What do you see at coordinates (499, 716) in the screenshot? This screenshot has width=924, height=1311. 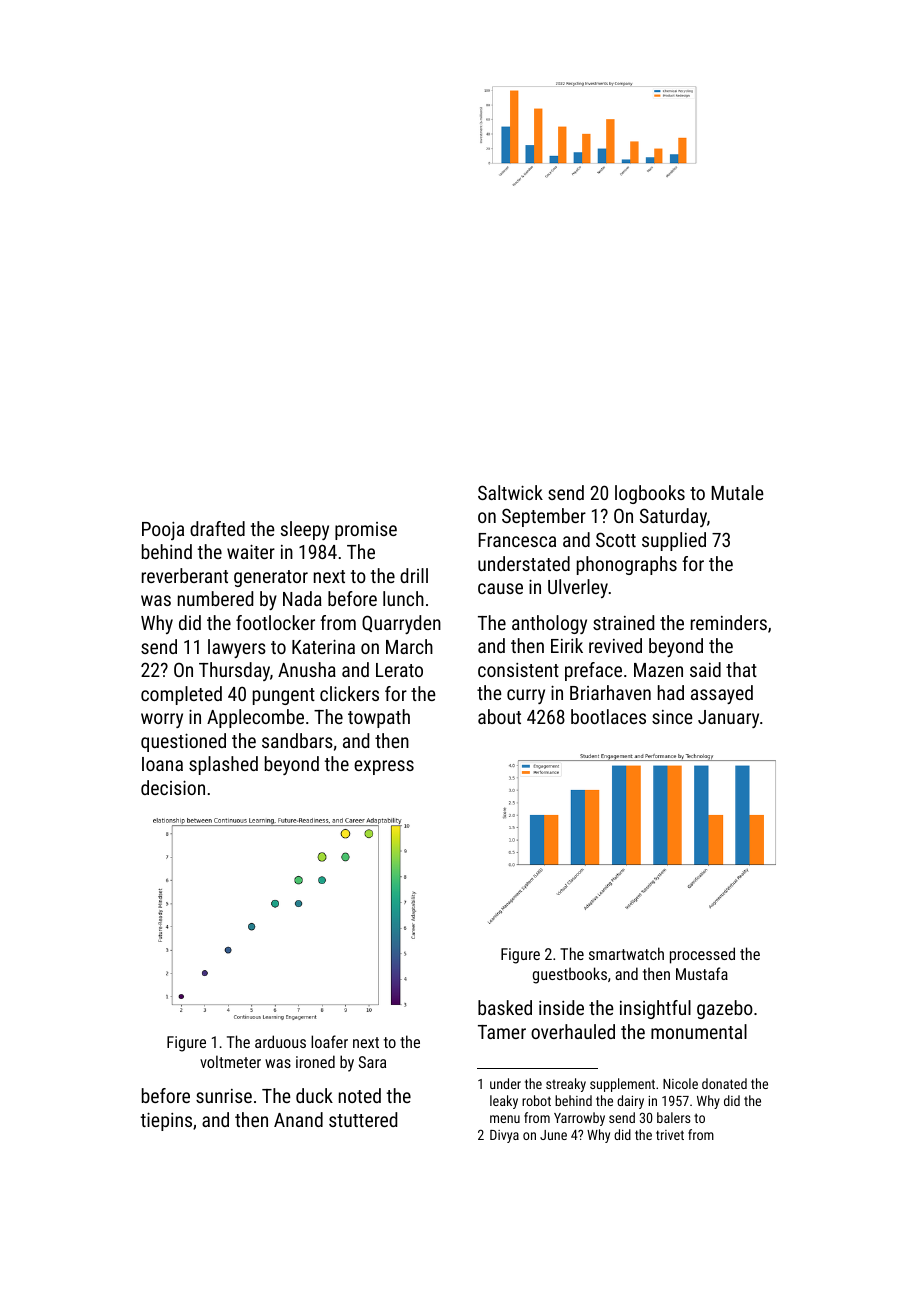 I see `about` at bounding box center [499, 716].
